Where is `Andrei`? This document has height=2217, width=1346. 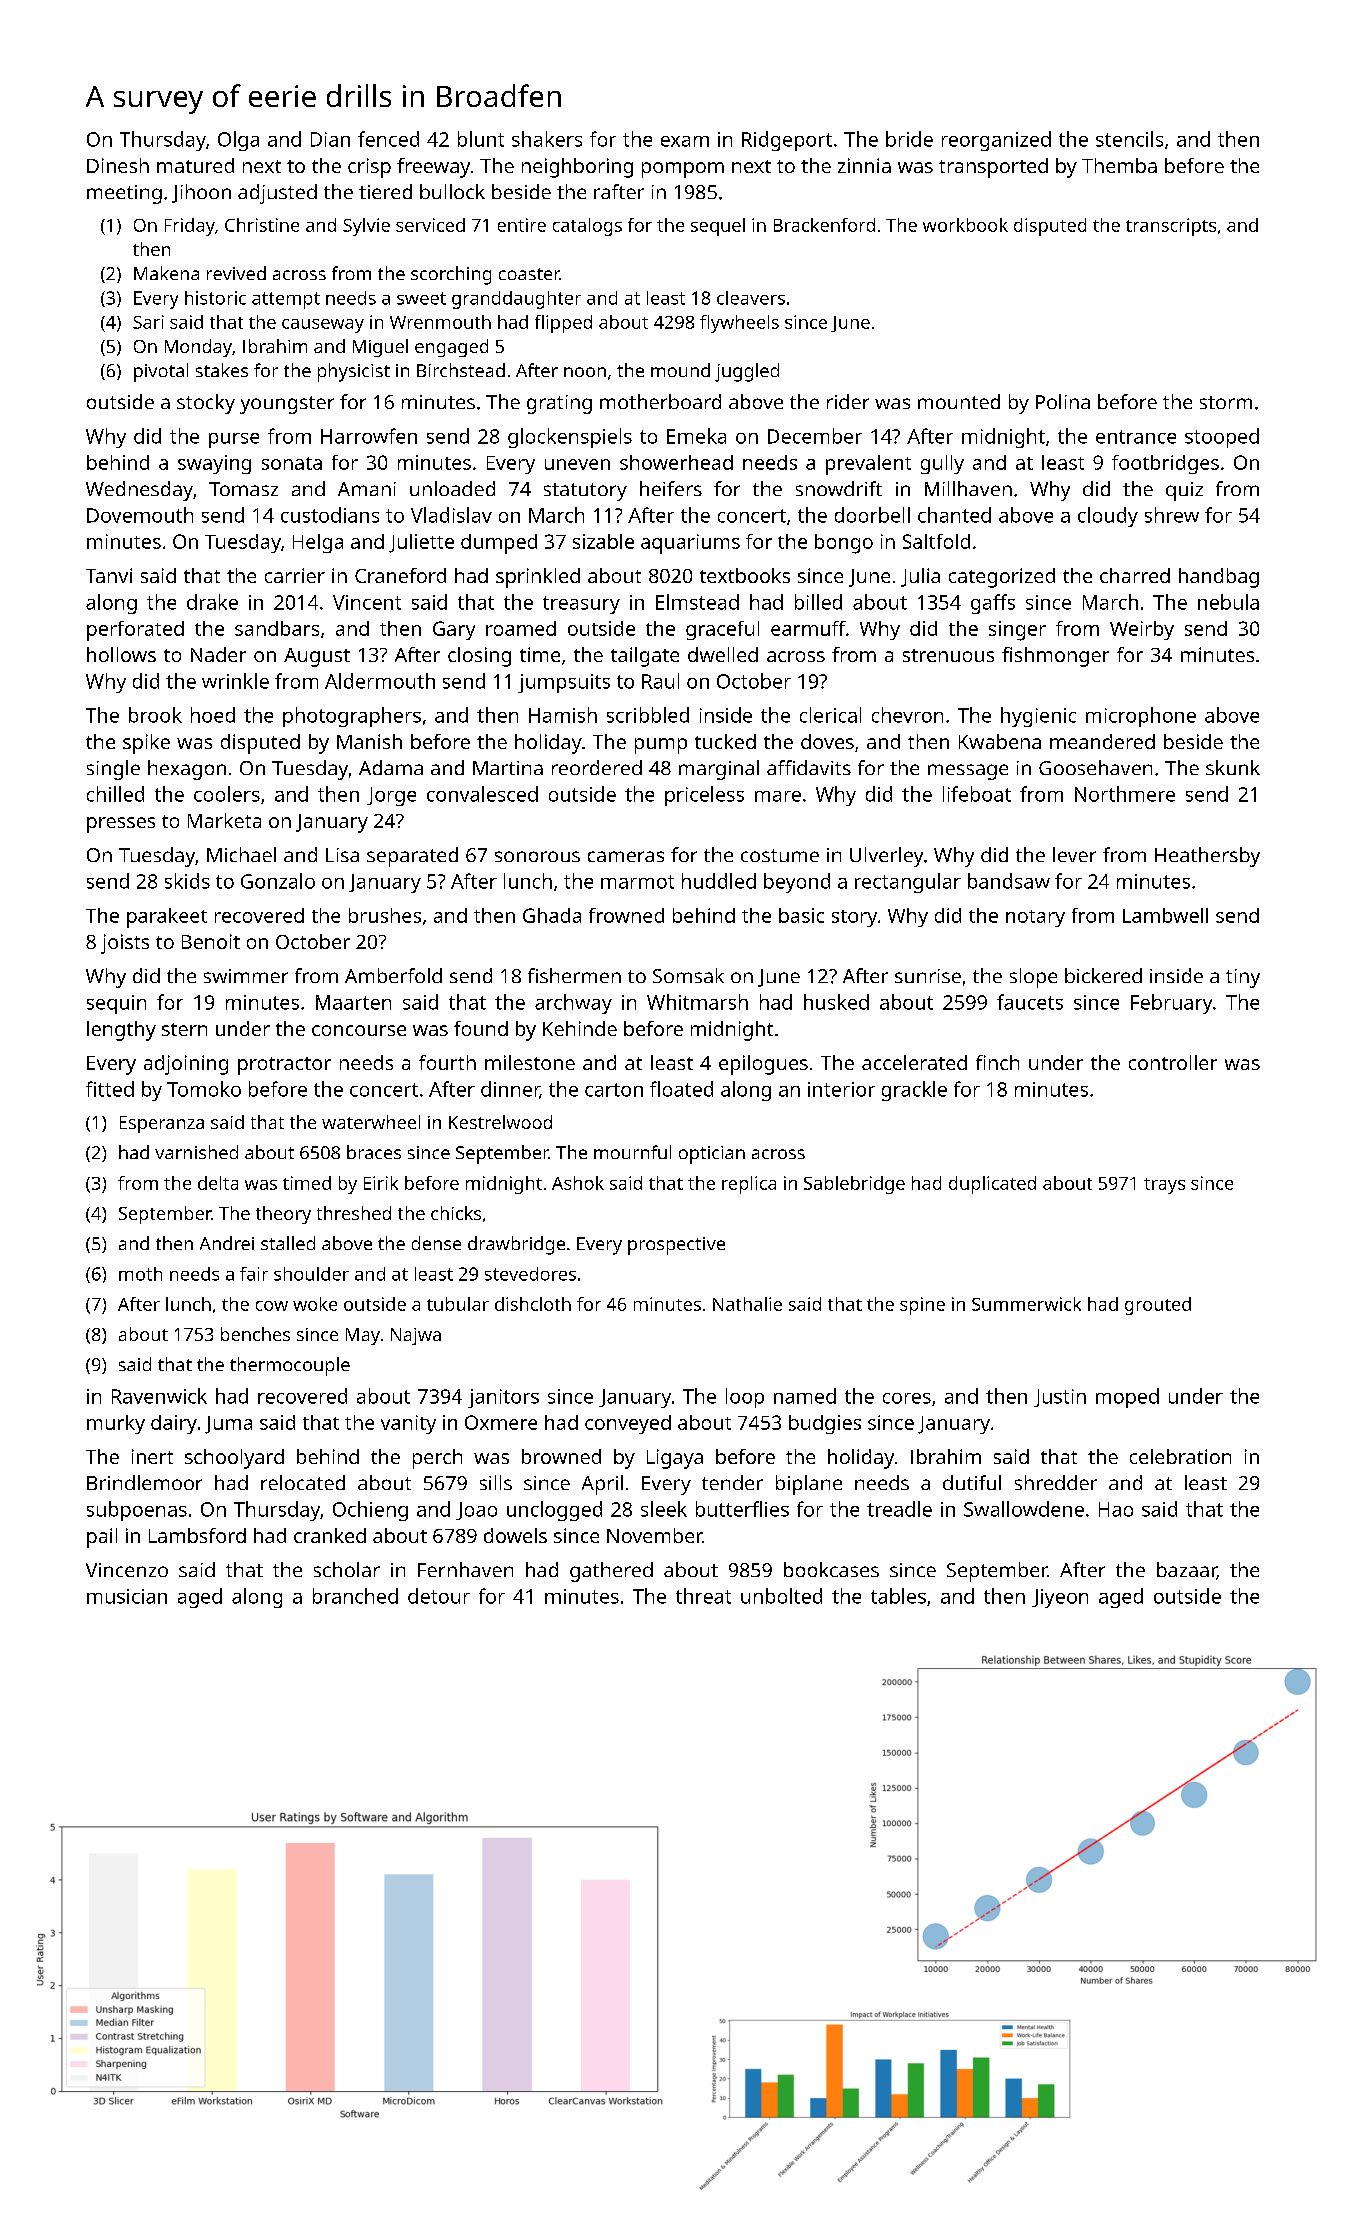
Andrei is located at coordinates (227, 1243).
